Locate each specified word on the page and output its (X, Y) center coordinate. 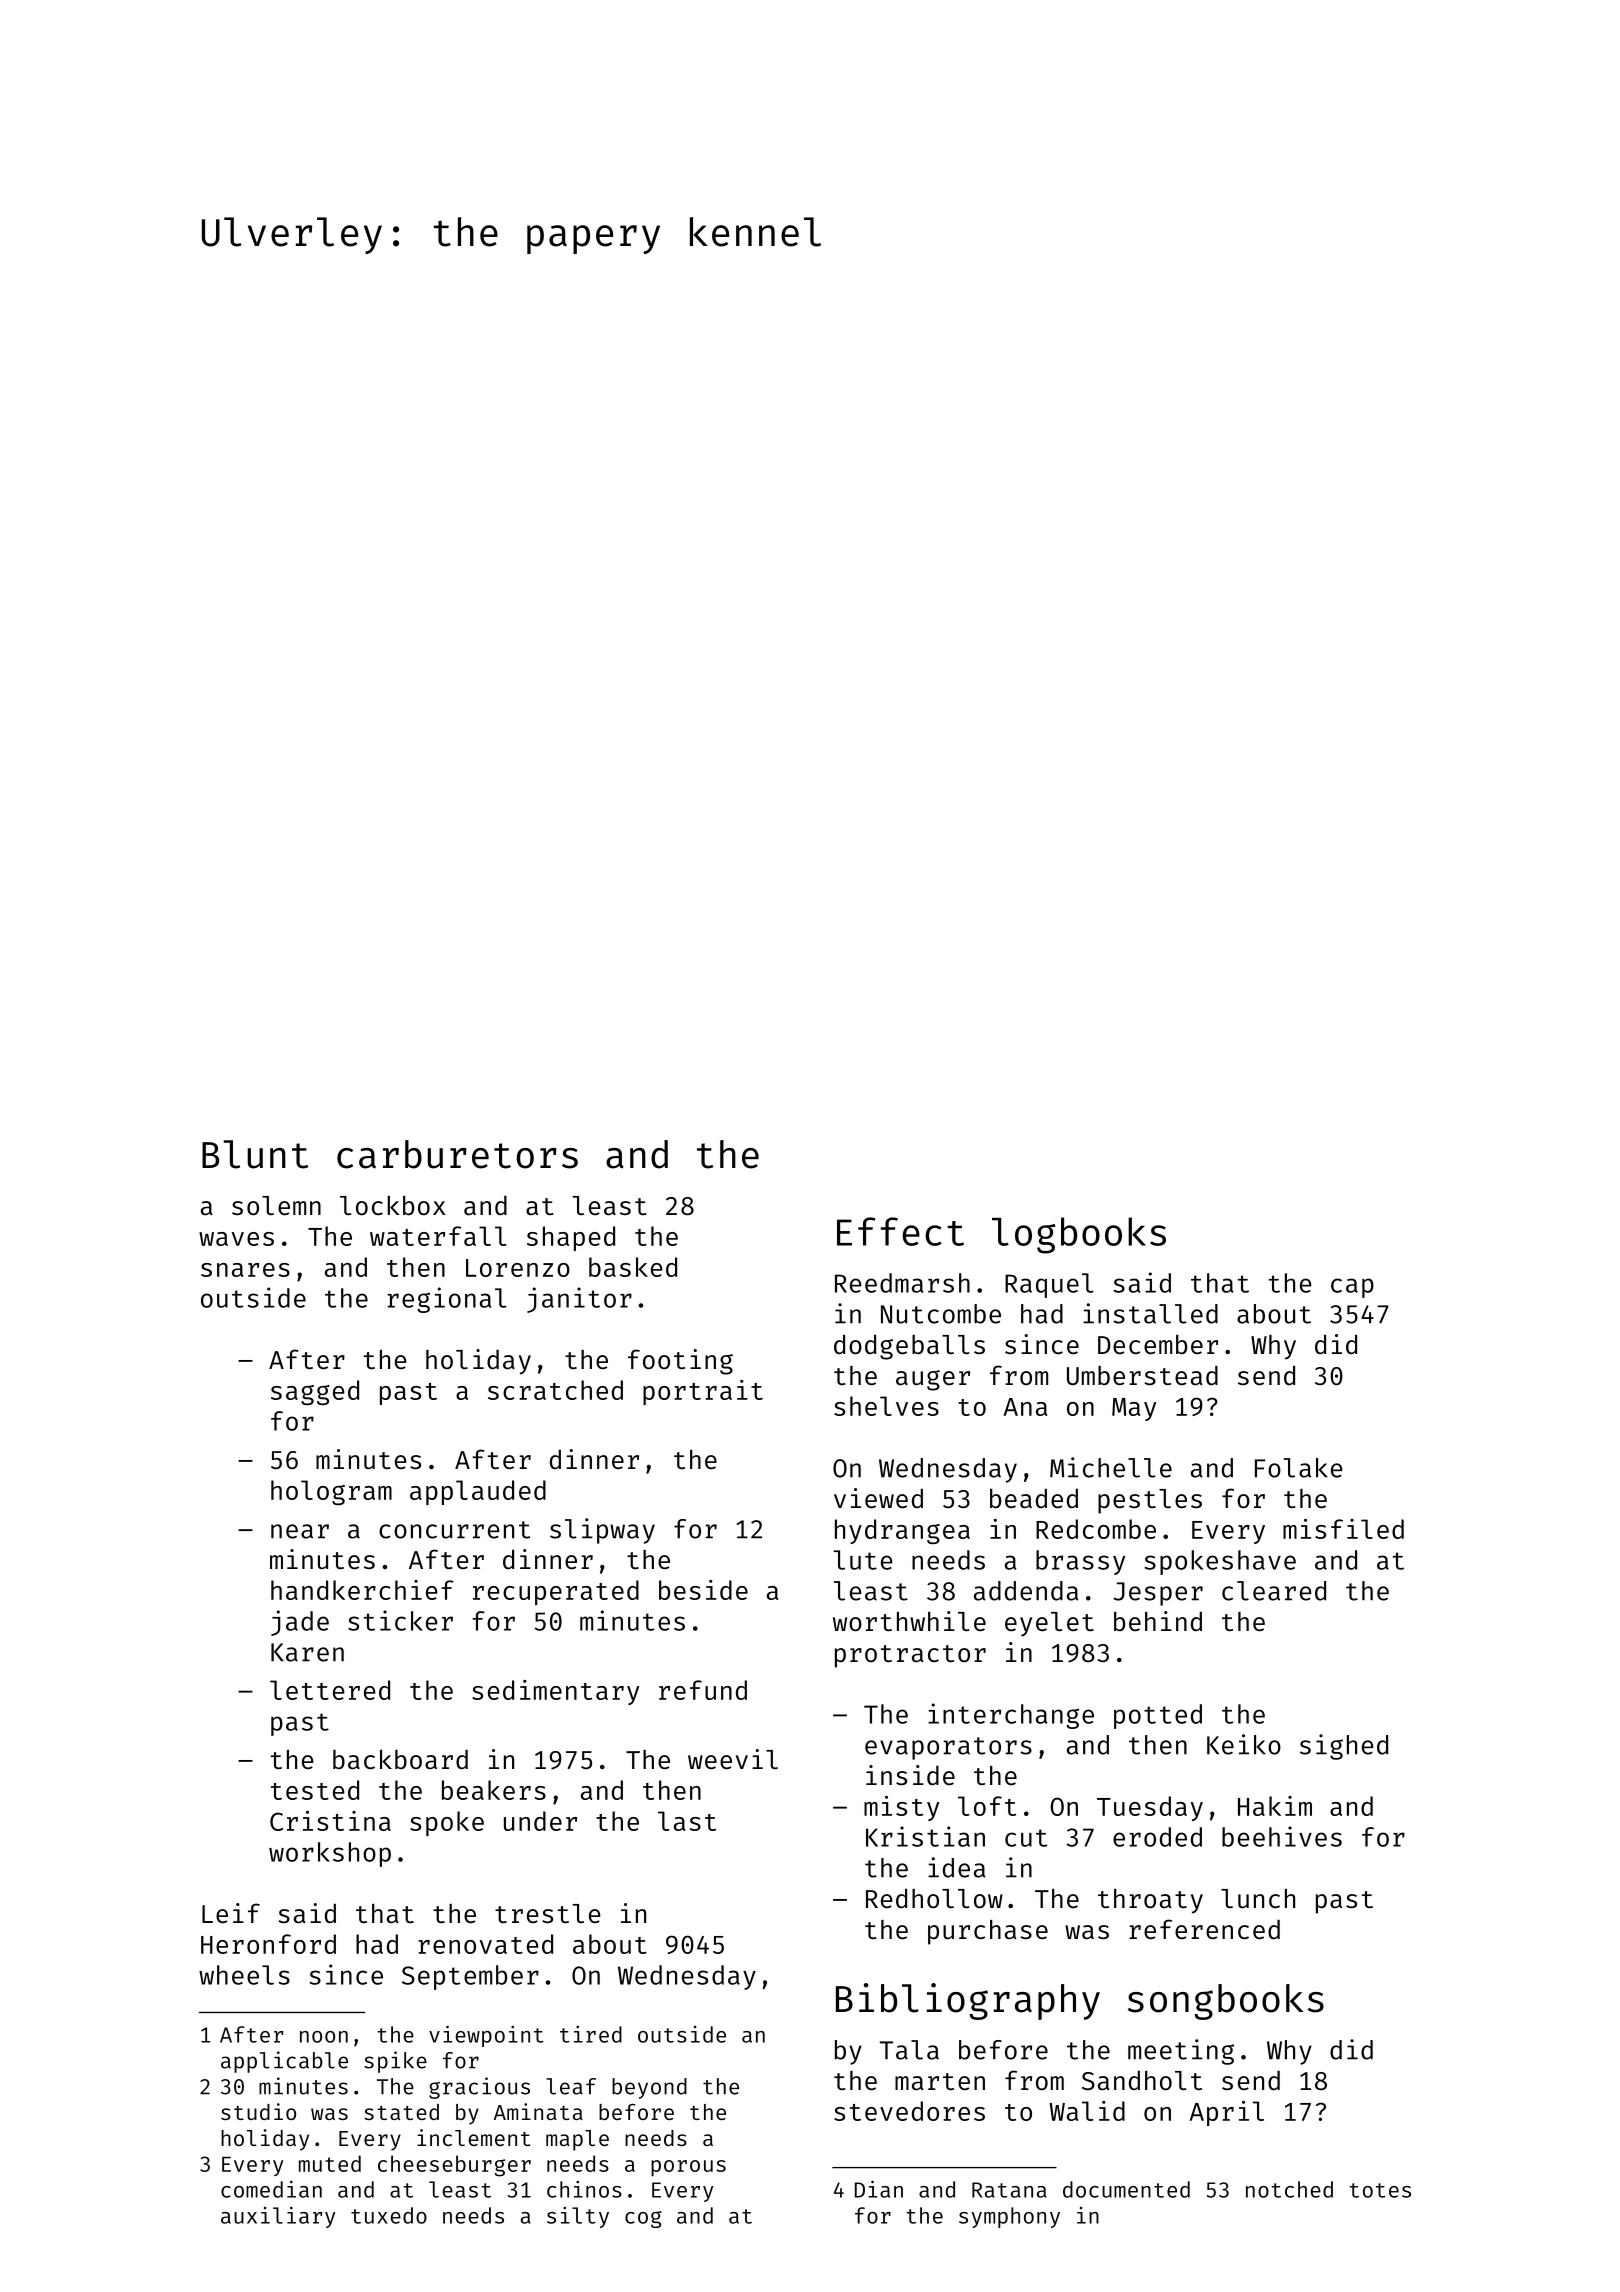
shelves (886, 1406)
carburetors (457, 1154)
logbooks (1079, 1235)
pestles (1150, 1501)
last (687, 1821)
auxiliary (278, 2217)
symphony (1009, 2217)
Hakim (1275, 1806)
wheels (244, 1975)
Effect (900, 1231)
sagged (315, 1392)
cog (643, 2219)
